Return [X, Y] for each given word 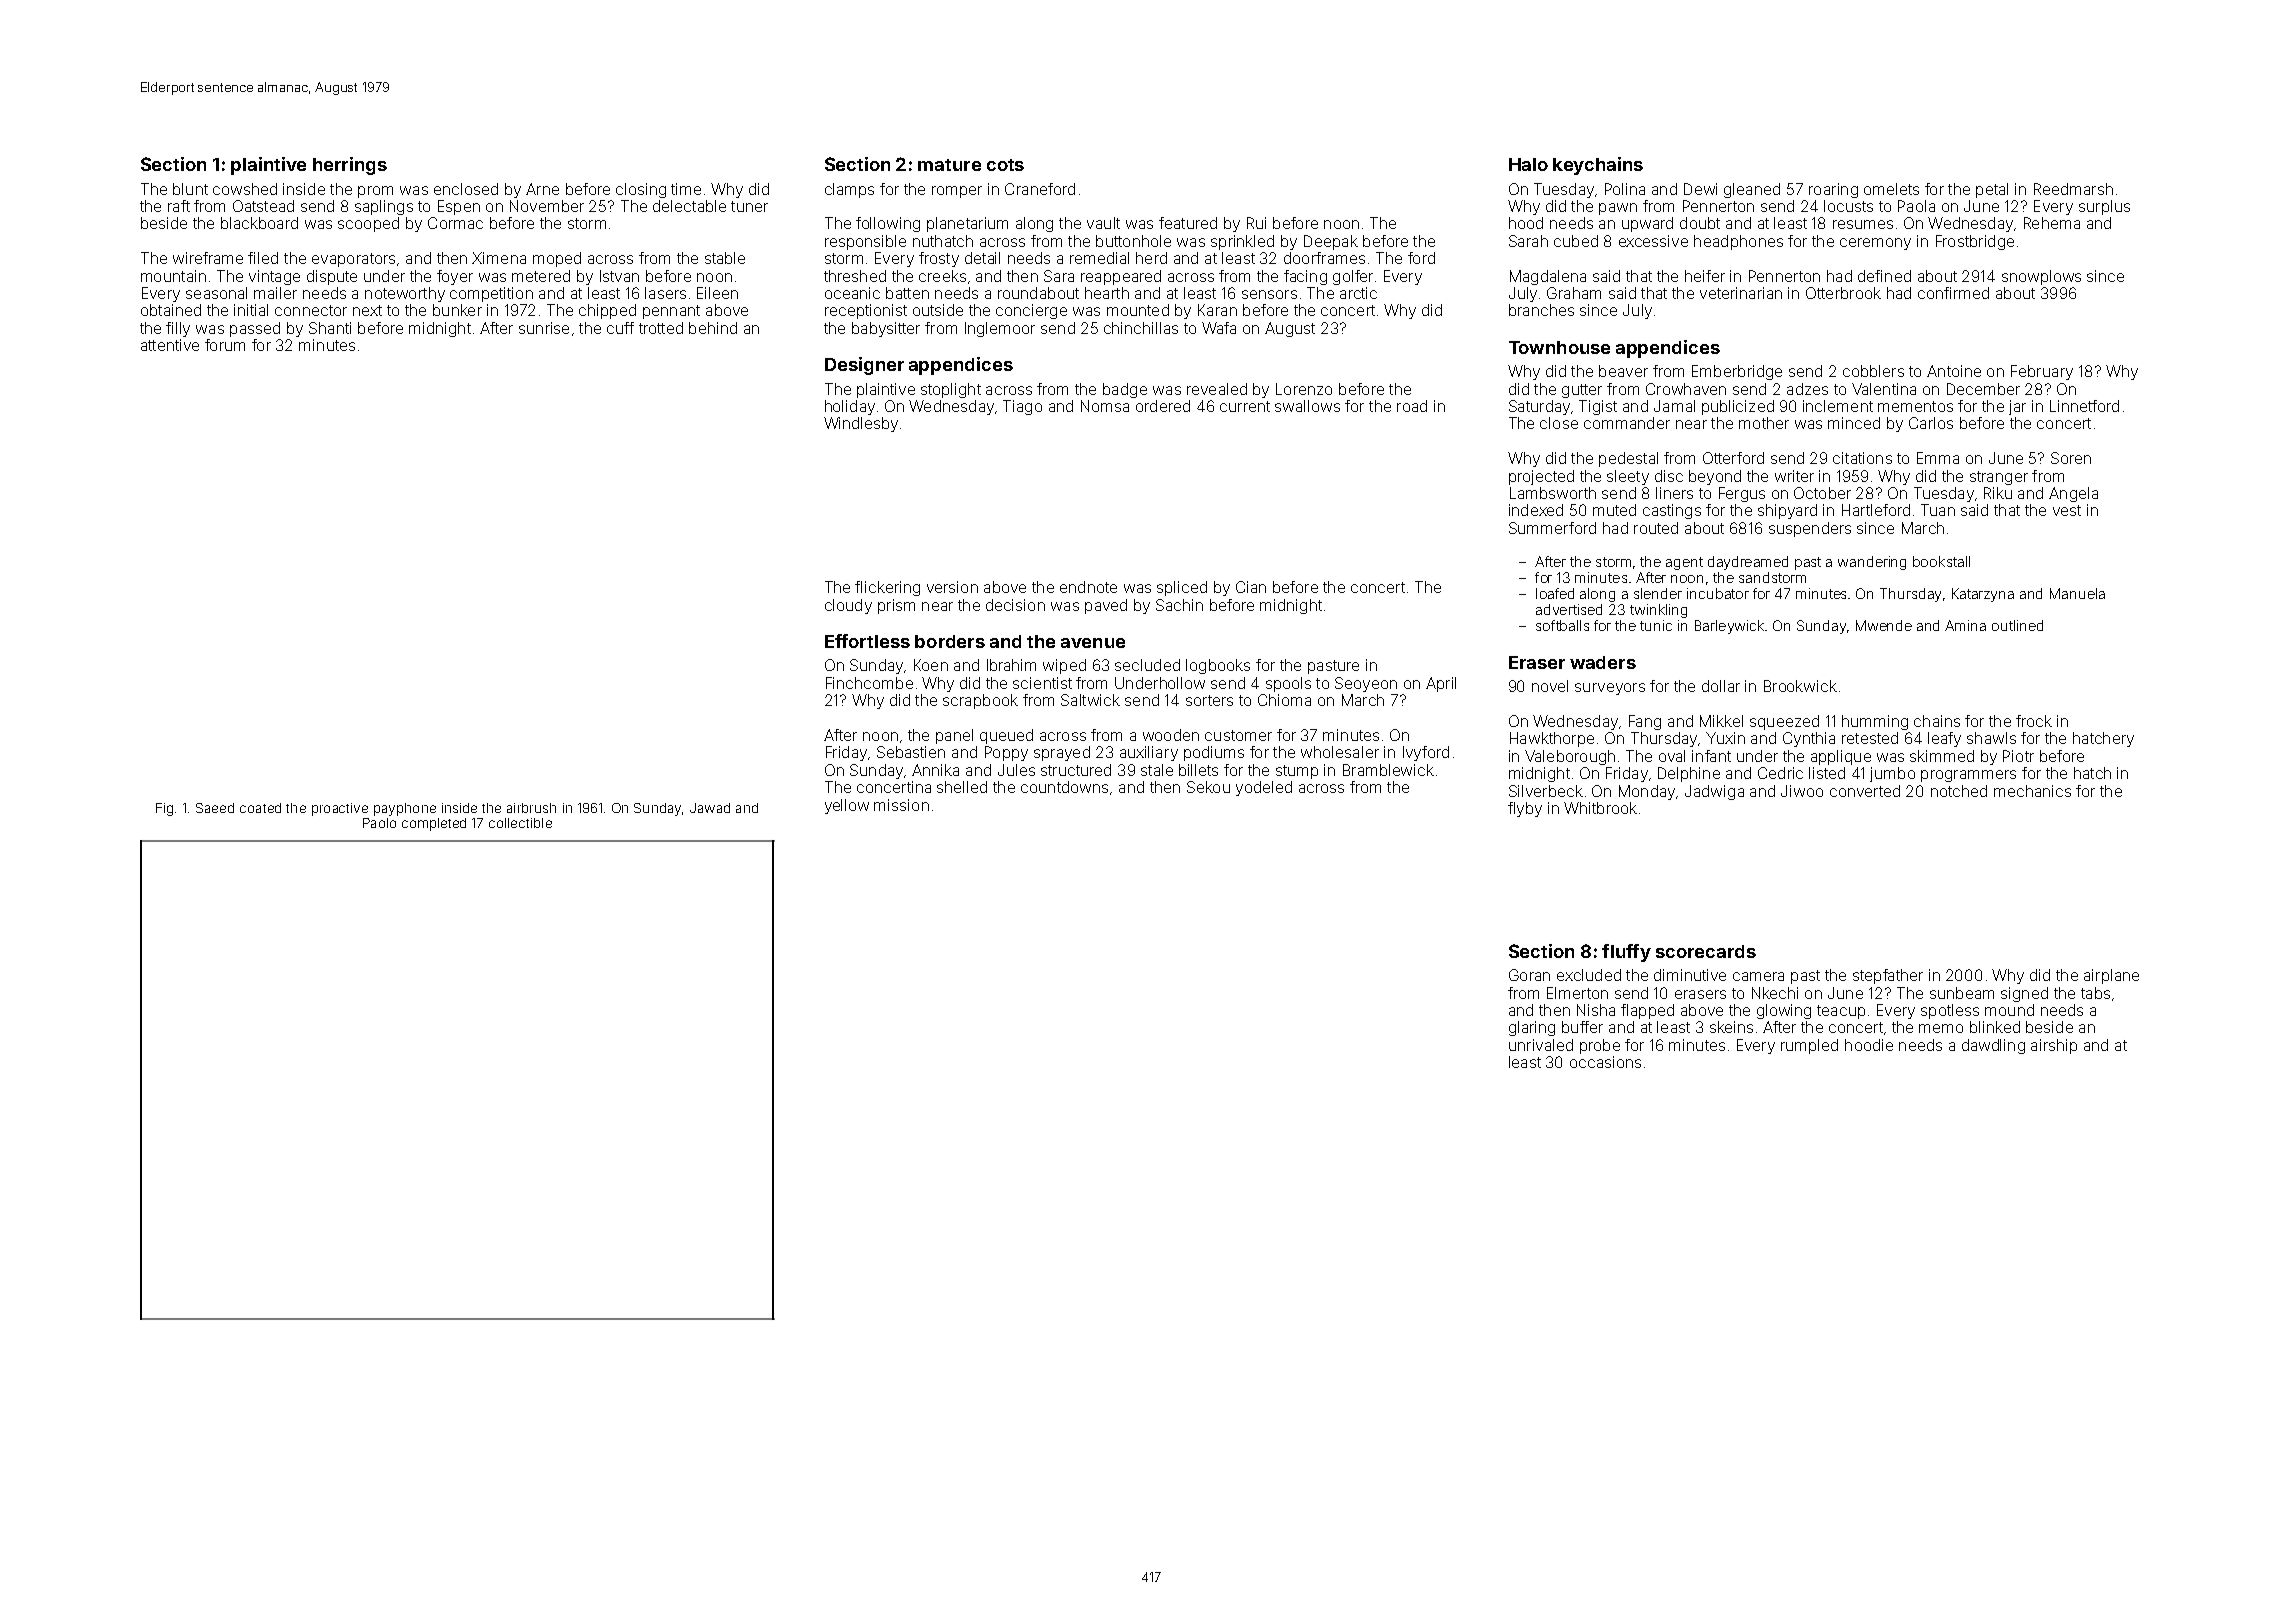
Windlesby [861, 424]
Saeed [215, 808]
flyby [1525, 809]
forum [225, 345]
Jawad [710, 808]
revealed [1217, 389]
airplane [2111, 976]
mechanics [2032, 791]
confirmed [1953, 293]
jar [2017, 407]
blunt [190, 189]
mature [949, 165]
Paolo [379, 823]
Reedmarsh [2073, 189]
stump [1297, 772]
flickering [887, 588]
